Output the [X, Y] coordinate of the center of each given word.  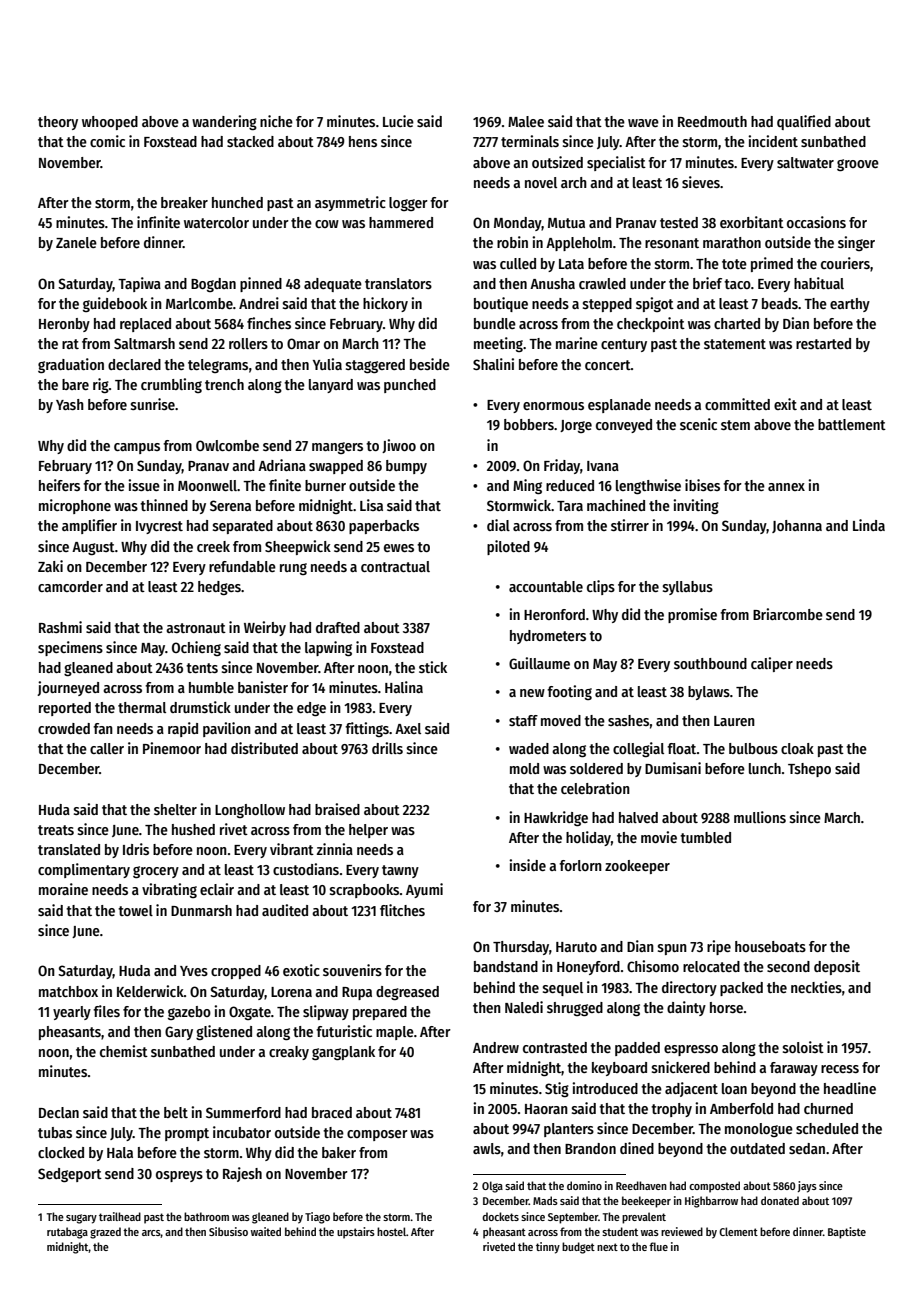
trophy [671, 1110]
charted [737, 323]
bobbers [529, 424]
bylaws [709, 693]
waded [529, 748]
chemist [124, 1051]
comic [107, 141]
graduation [71, 365]
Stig [557, 1089]
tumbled [705, 837]
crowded [64, 728]
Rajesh [242, 1174]
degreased [407, 993]
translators [398, 283]
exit [785, 404]
